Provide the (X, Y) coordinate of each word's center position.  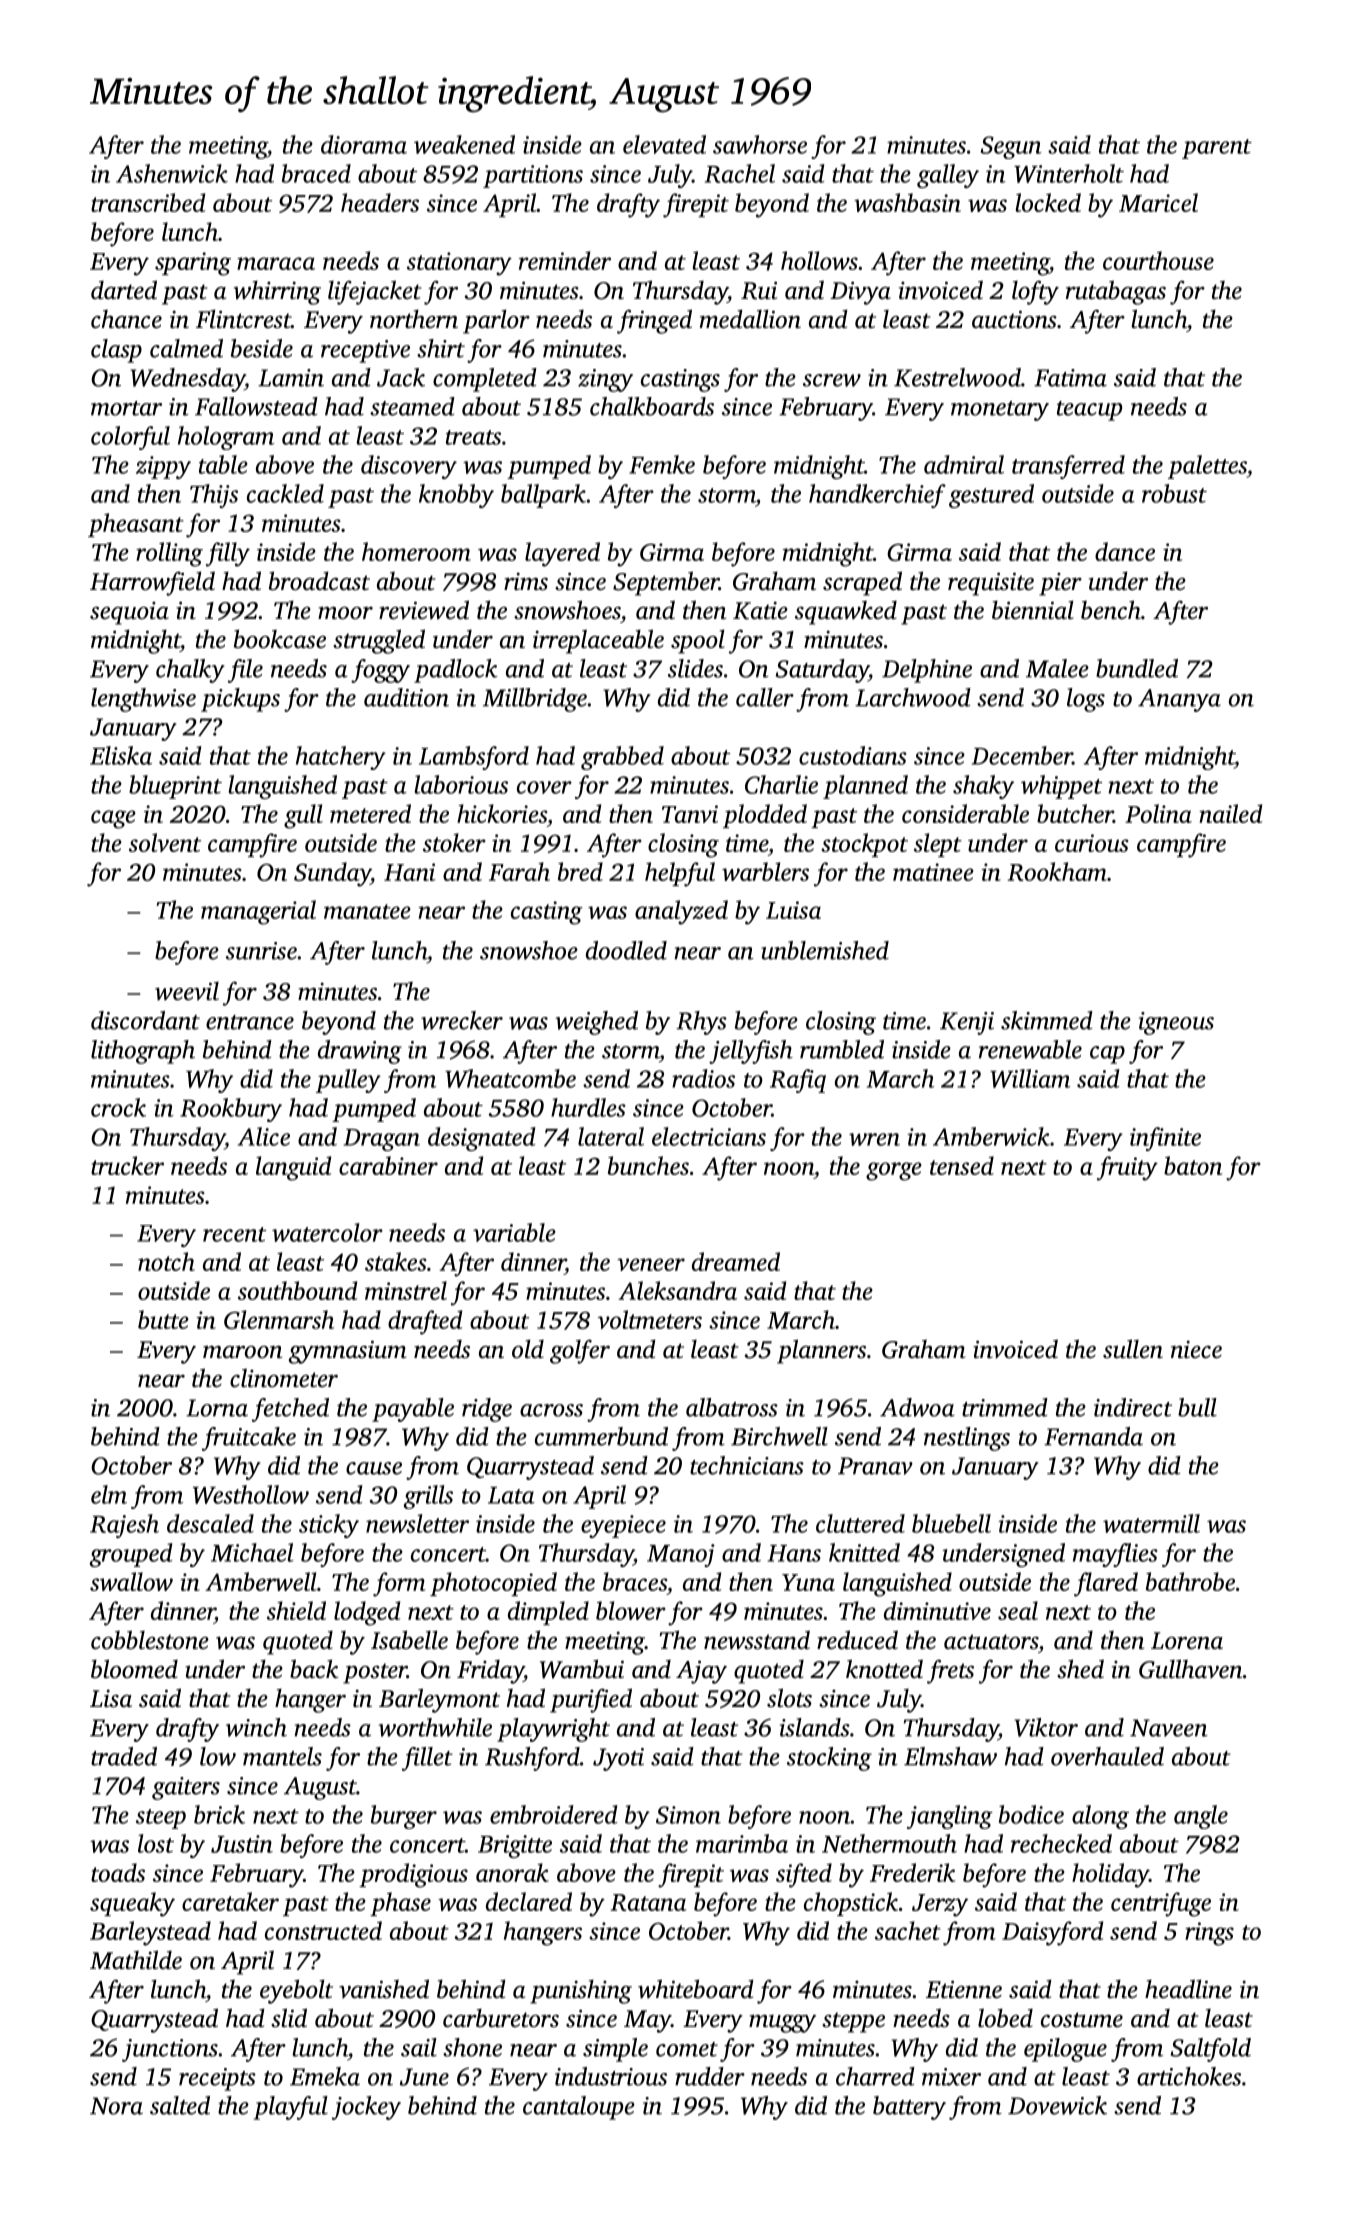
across (551, 1410)
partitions (533, 176)
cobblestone (150, 1640)
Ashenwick (172, 173)
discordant (145, 1020)
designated (482, 1139)
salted (180, 2105)
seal (1018, 1610)
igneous (1176, 1023)
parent (1217, 149)
